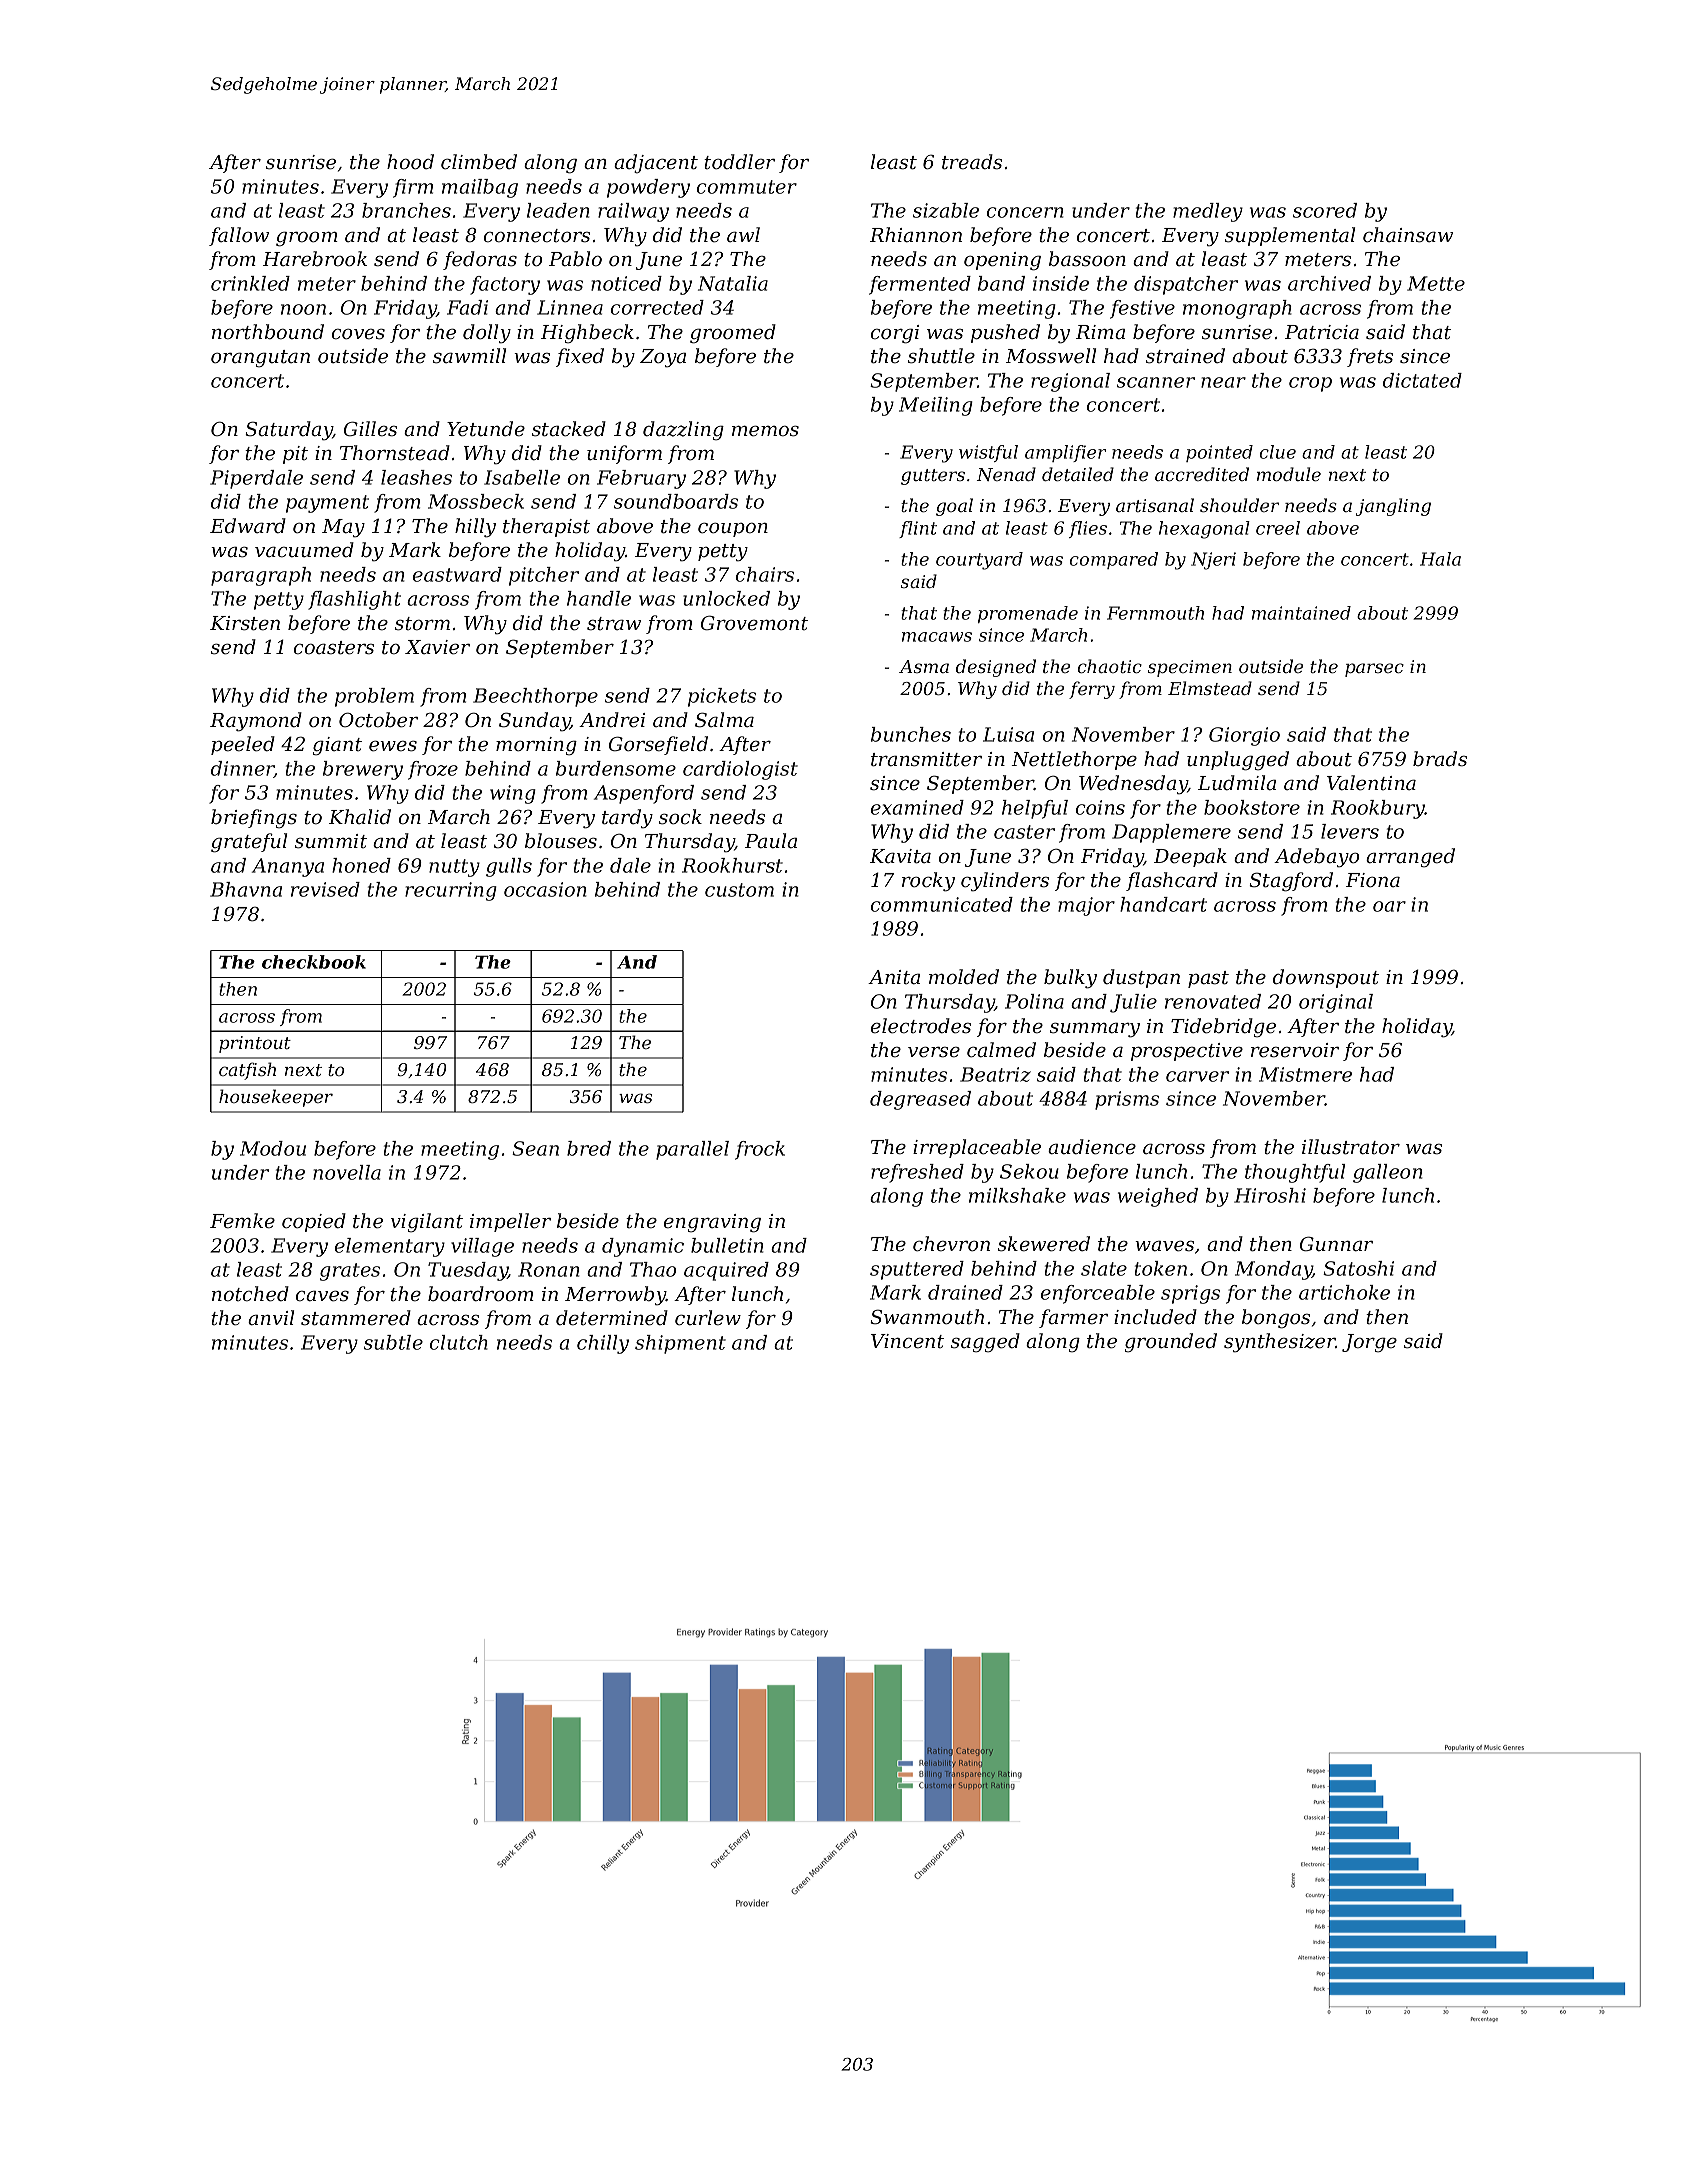  I want to click on climbed, so click(479, 162).
